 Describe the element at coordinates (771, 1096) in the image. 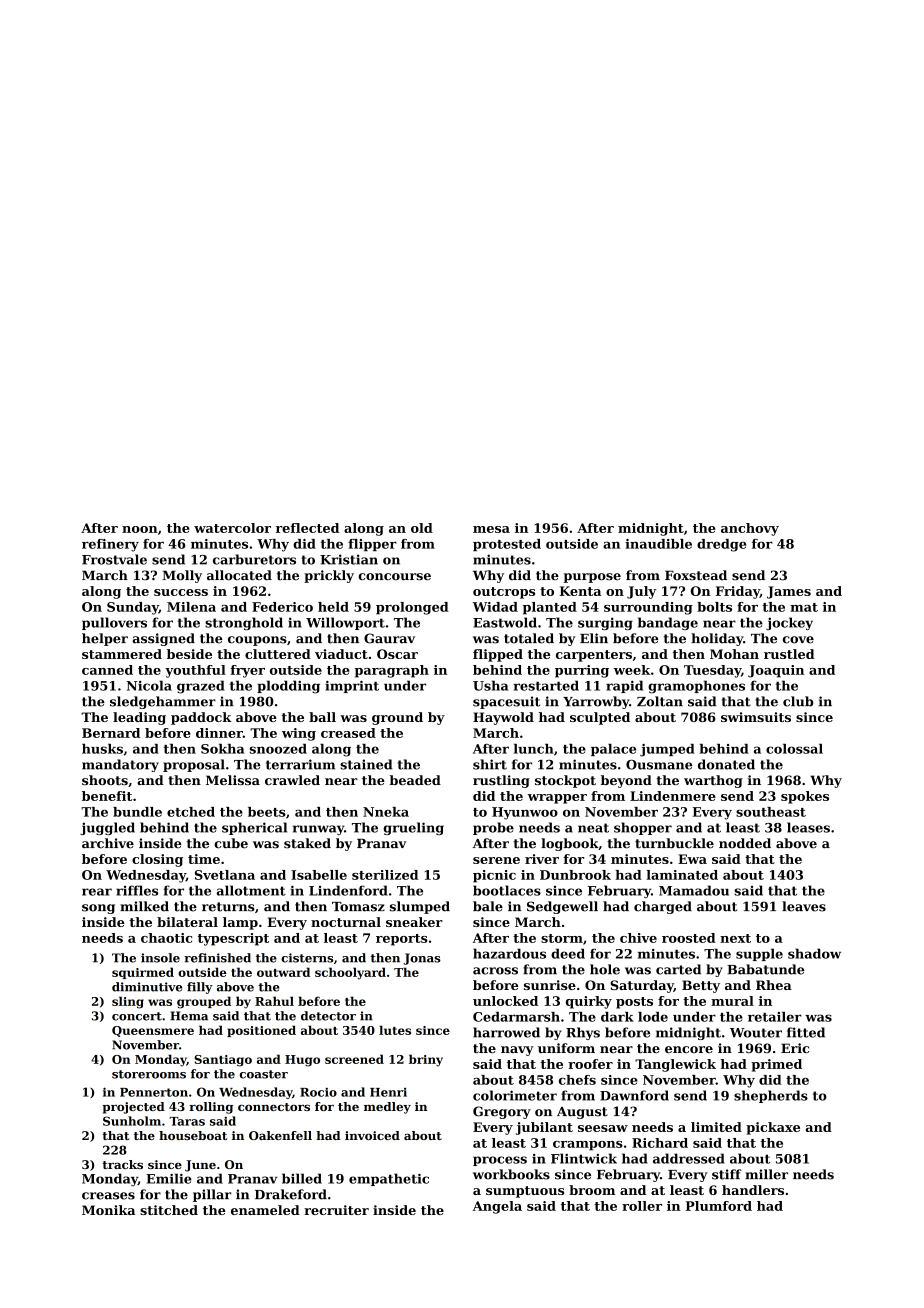

I see `shepherds` at that location.
